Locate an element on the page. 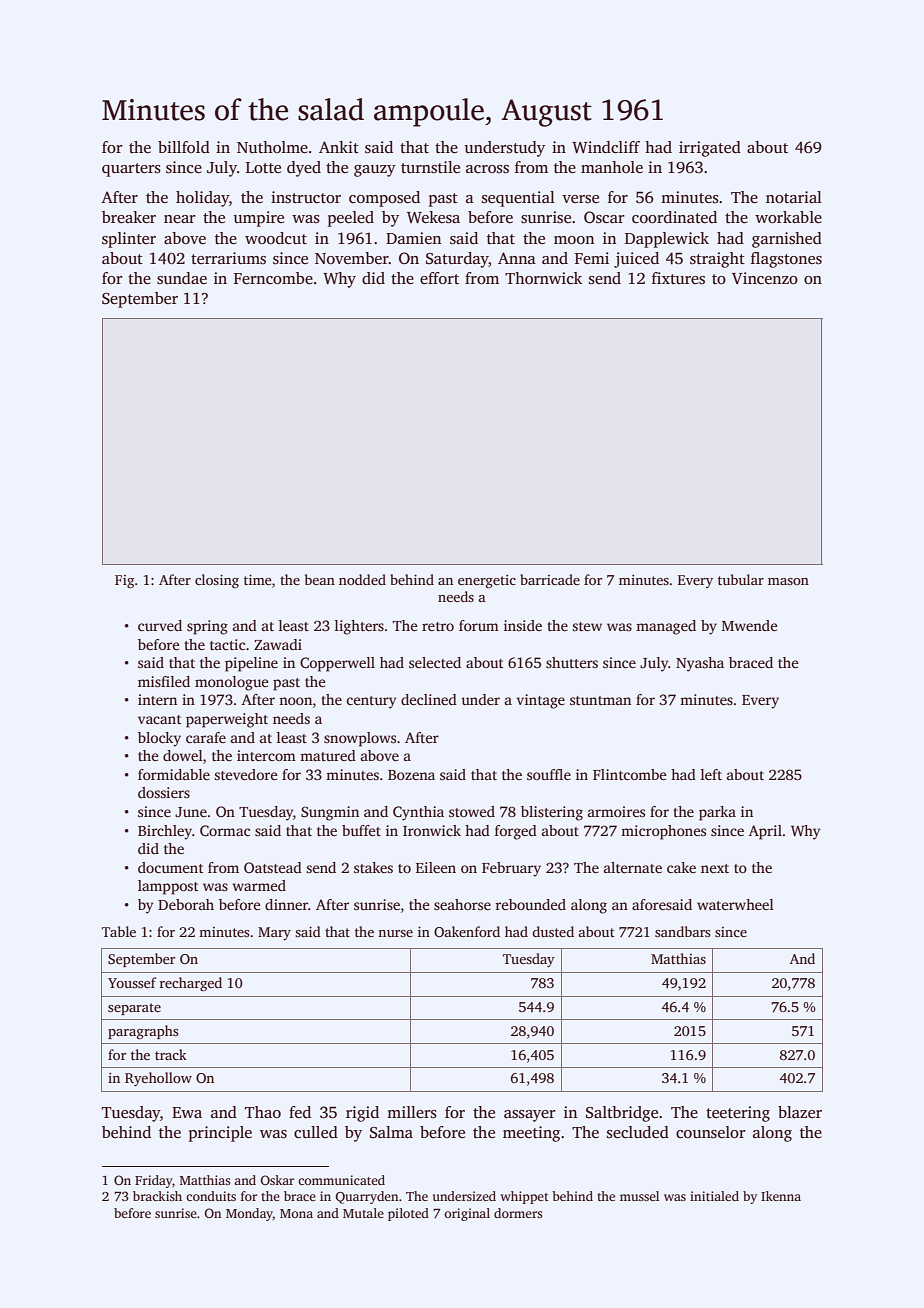 The image size is (924, 1308). nodded is located at coordinates (362, 579).
